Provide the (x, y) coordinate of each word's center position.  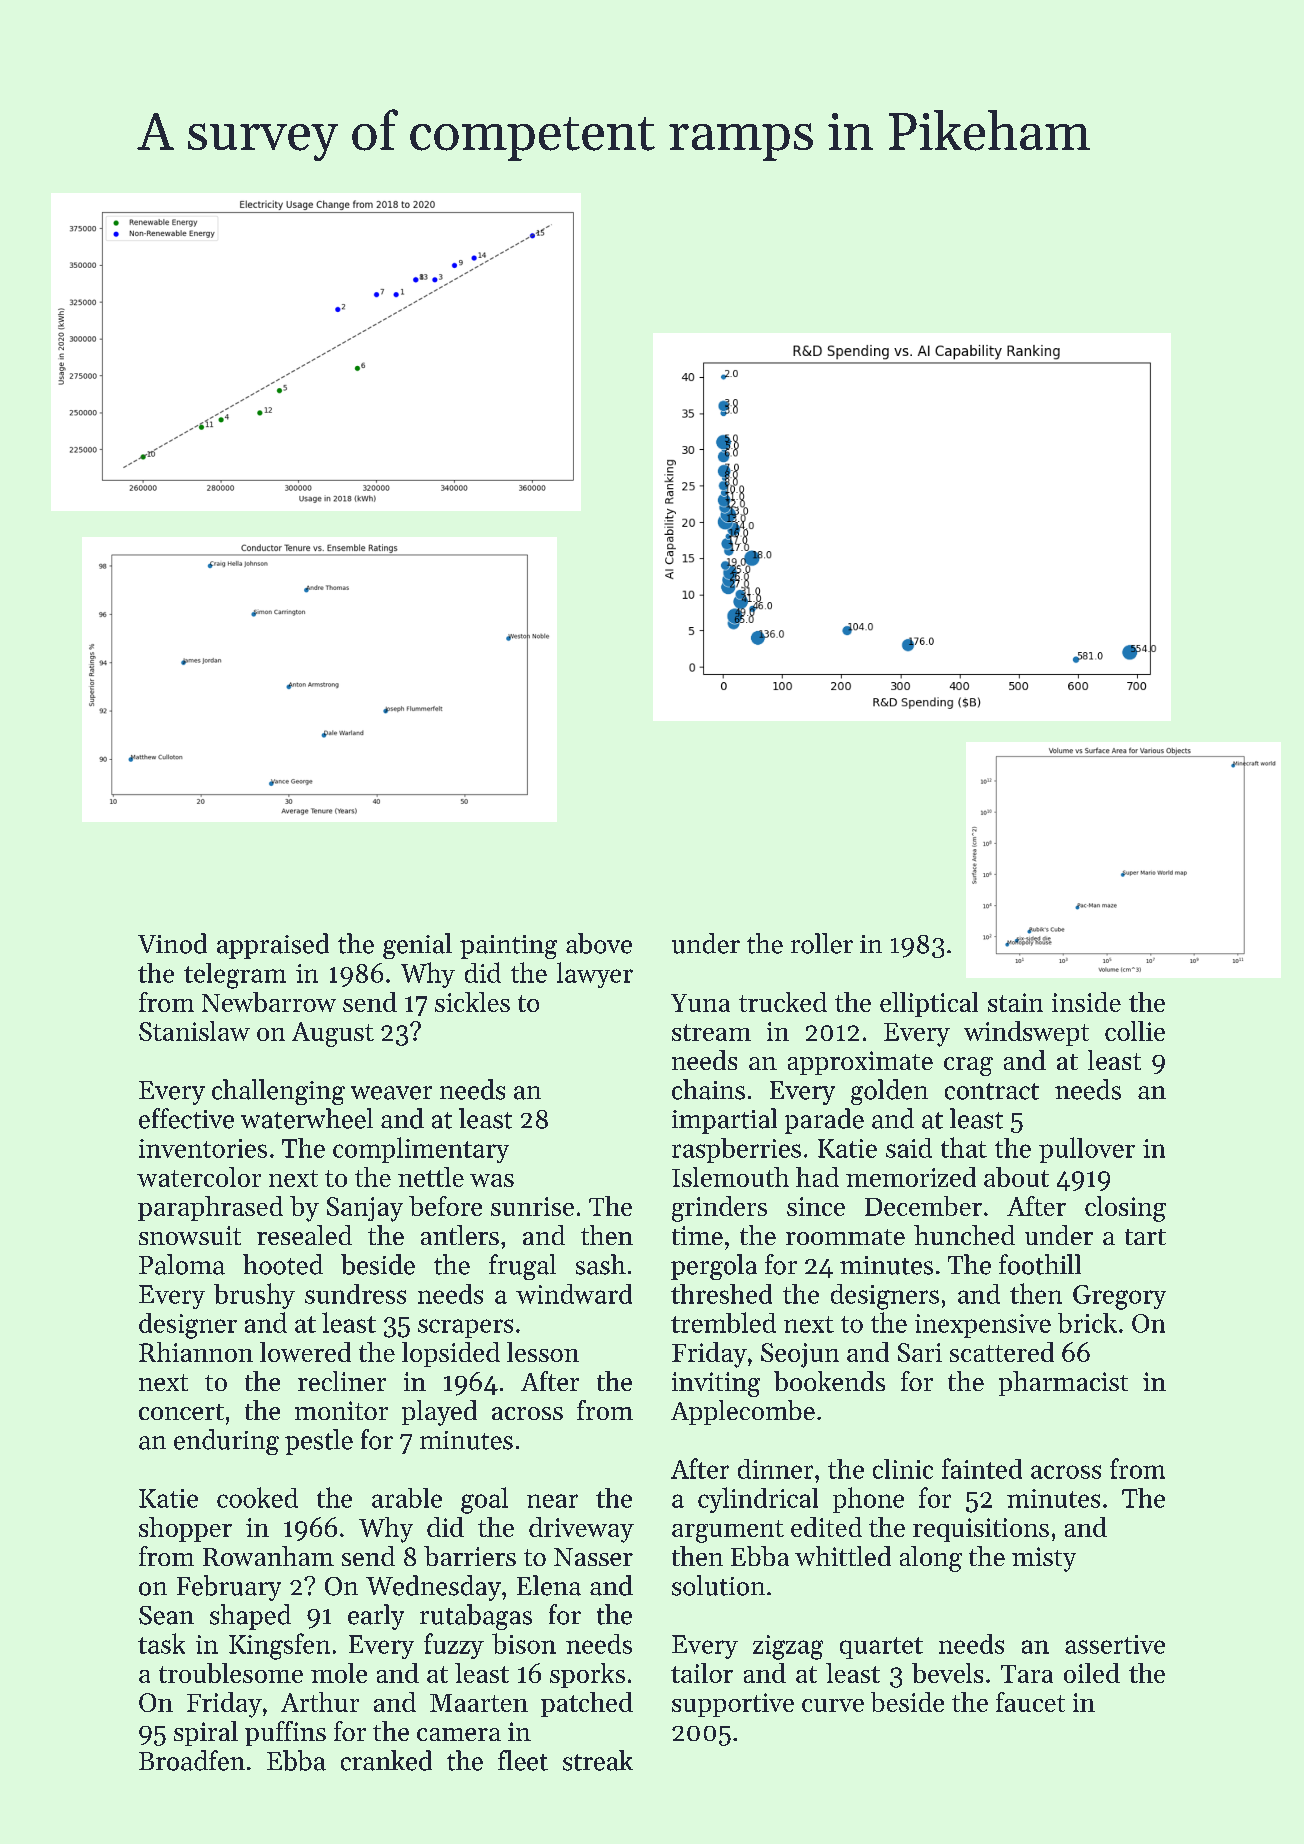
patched (587, 1704)
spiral (206, 1733)
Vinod (172, 943)
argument (728, 1531)
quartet (881, 1648)
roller (822, 943)
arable (407, 1498)
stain (1015, 1002)
